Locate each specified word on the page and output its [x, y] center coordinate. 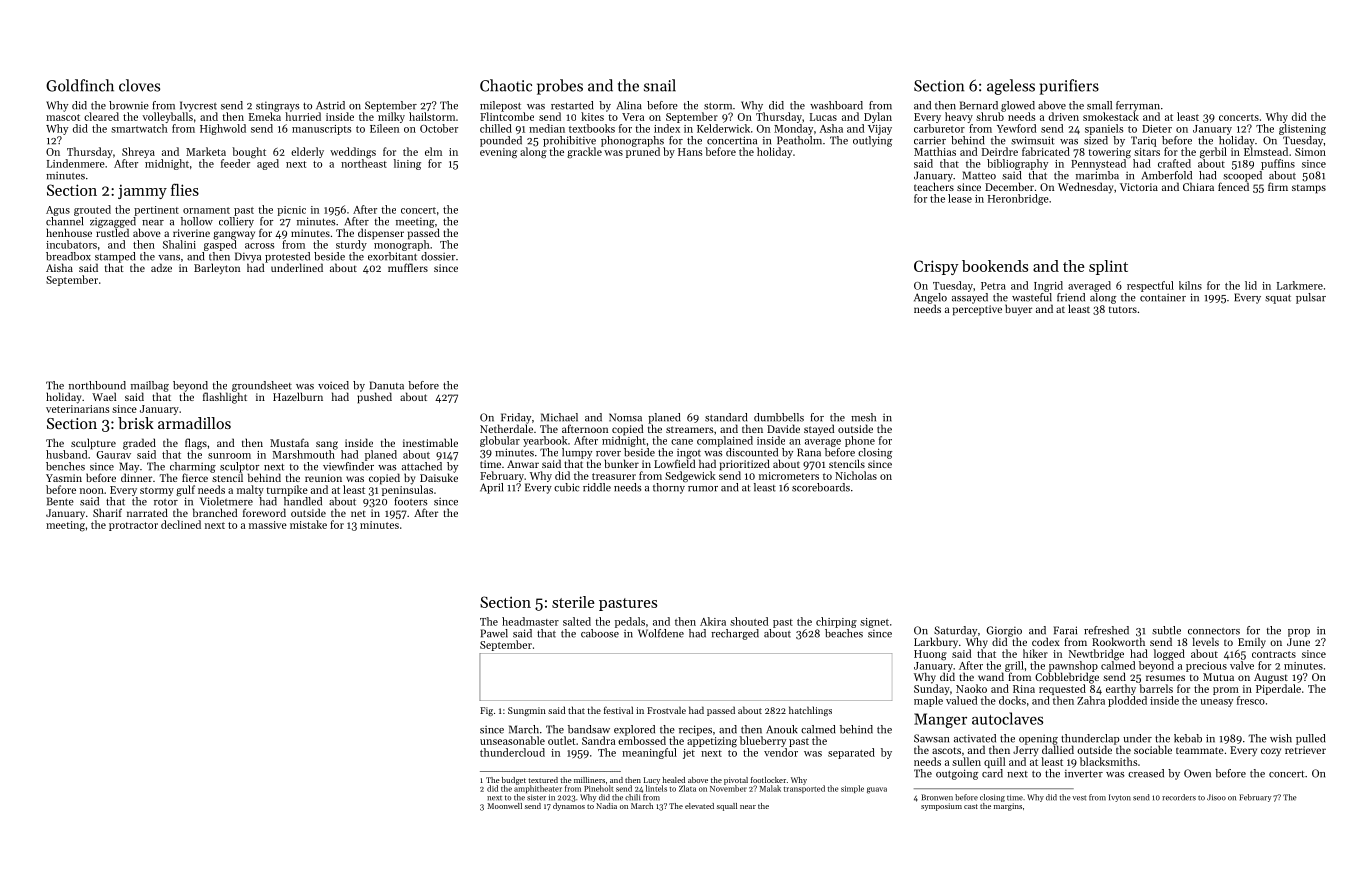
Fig [486, 711]
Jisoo [1216, 797]
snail [660, 85]
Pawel [494, 633]
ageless [1011, 87]
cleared [101, 116]
